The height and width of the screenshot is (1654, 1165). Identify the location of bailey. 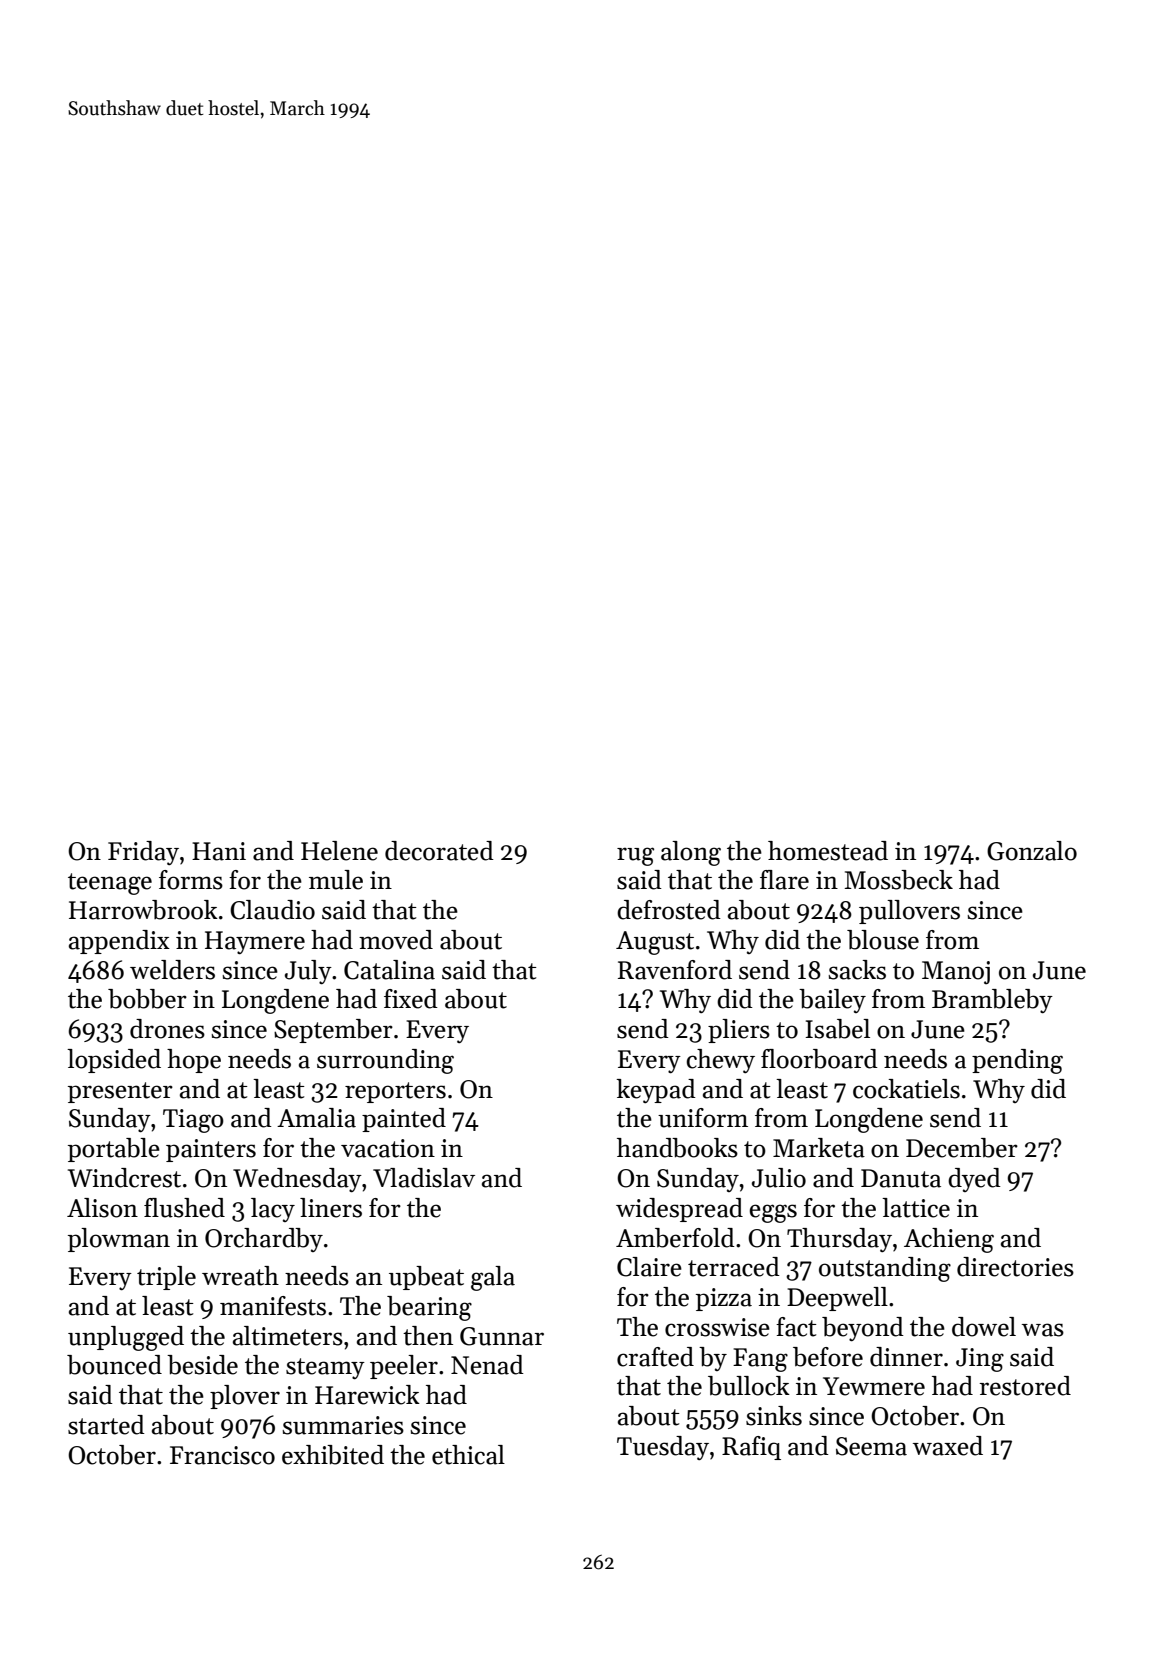
(832, 1001).
